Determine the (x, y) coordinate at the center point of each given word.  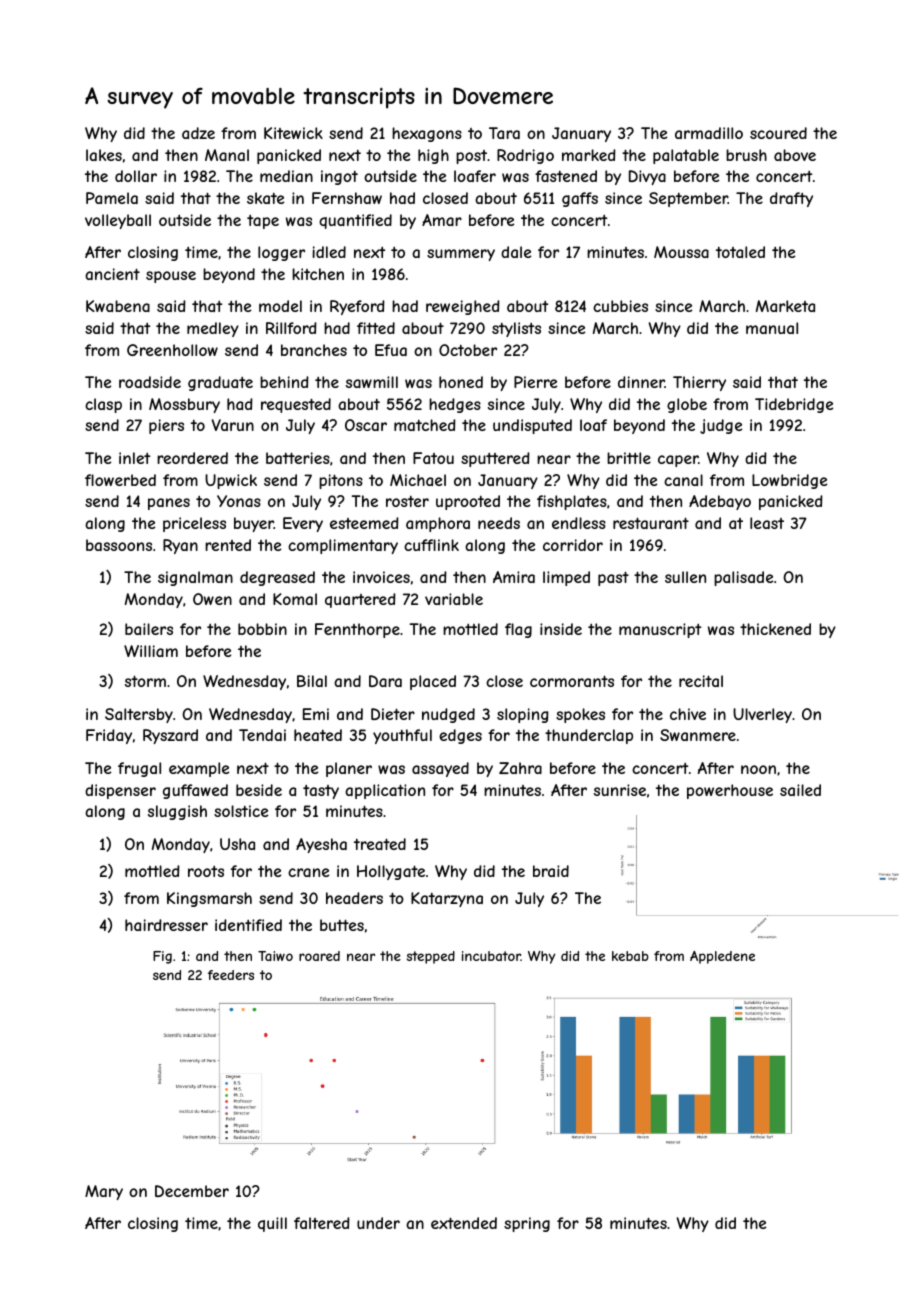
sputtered (495, 459)
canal (683, 480)
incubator (491, 956)
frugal (139, 769)
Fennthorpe (357, 630)
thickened (775, 629)
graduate (220, 383)
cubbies (620, 306)
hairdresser (166, 925)
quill (272, 1224)
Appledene (722, 957)
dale (516, 252)
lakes (104, 155)
